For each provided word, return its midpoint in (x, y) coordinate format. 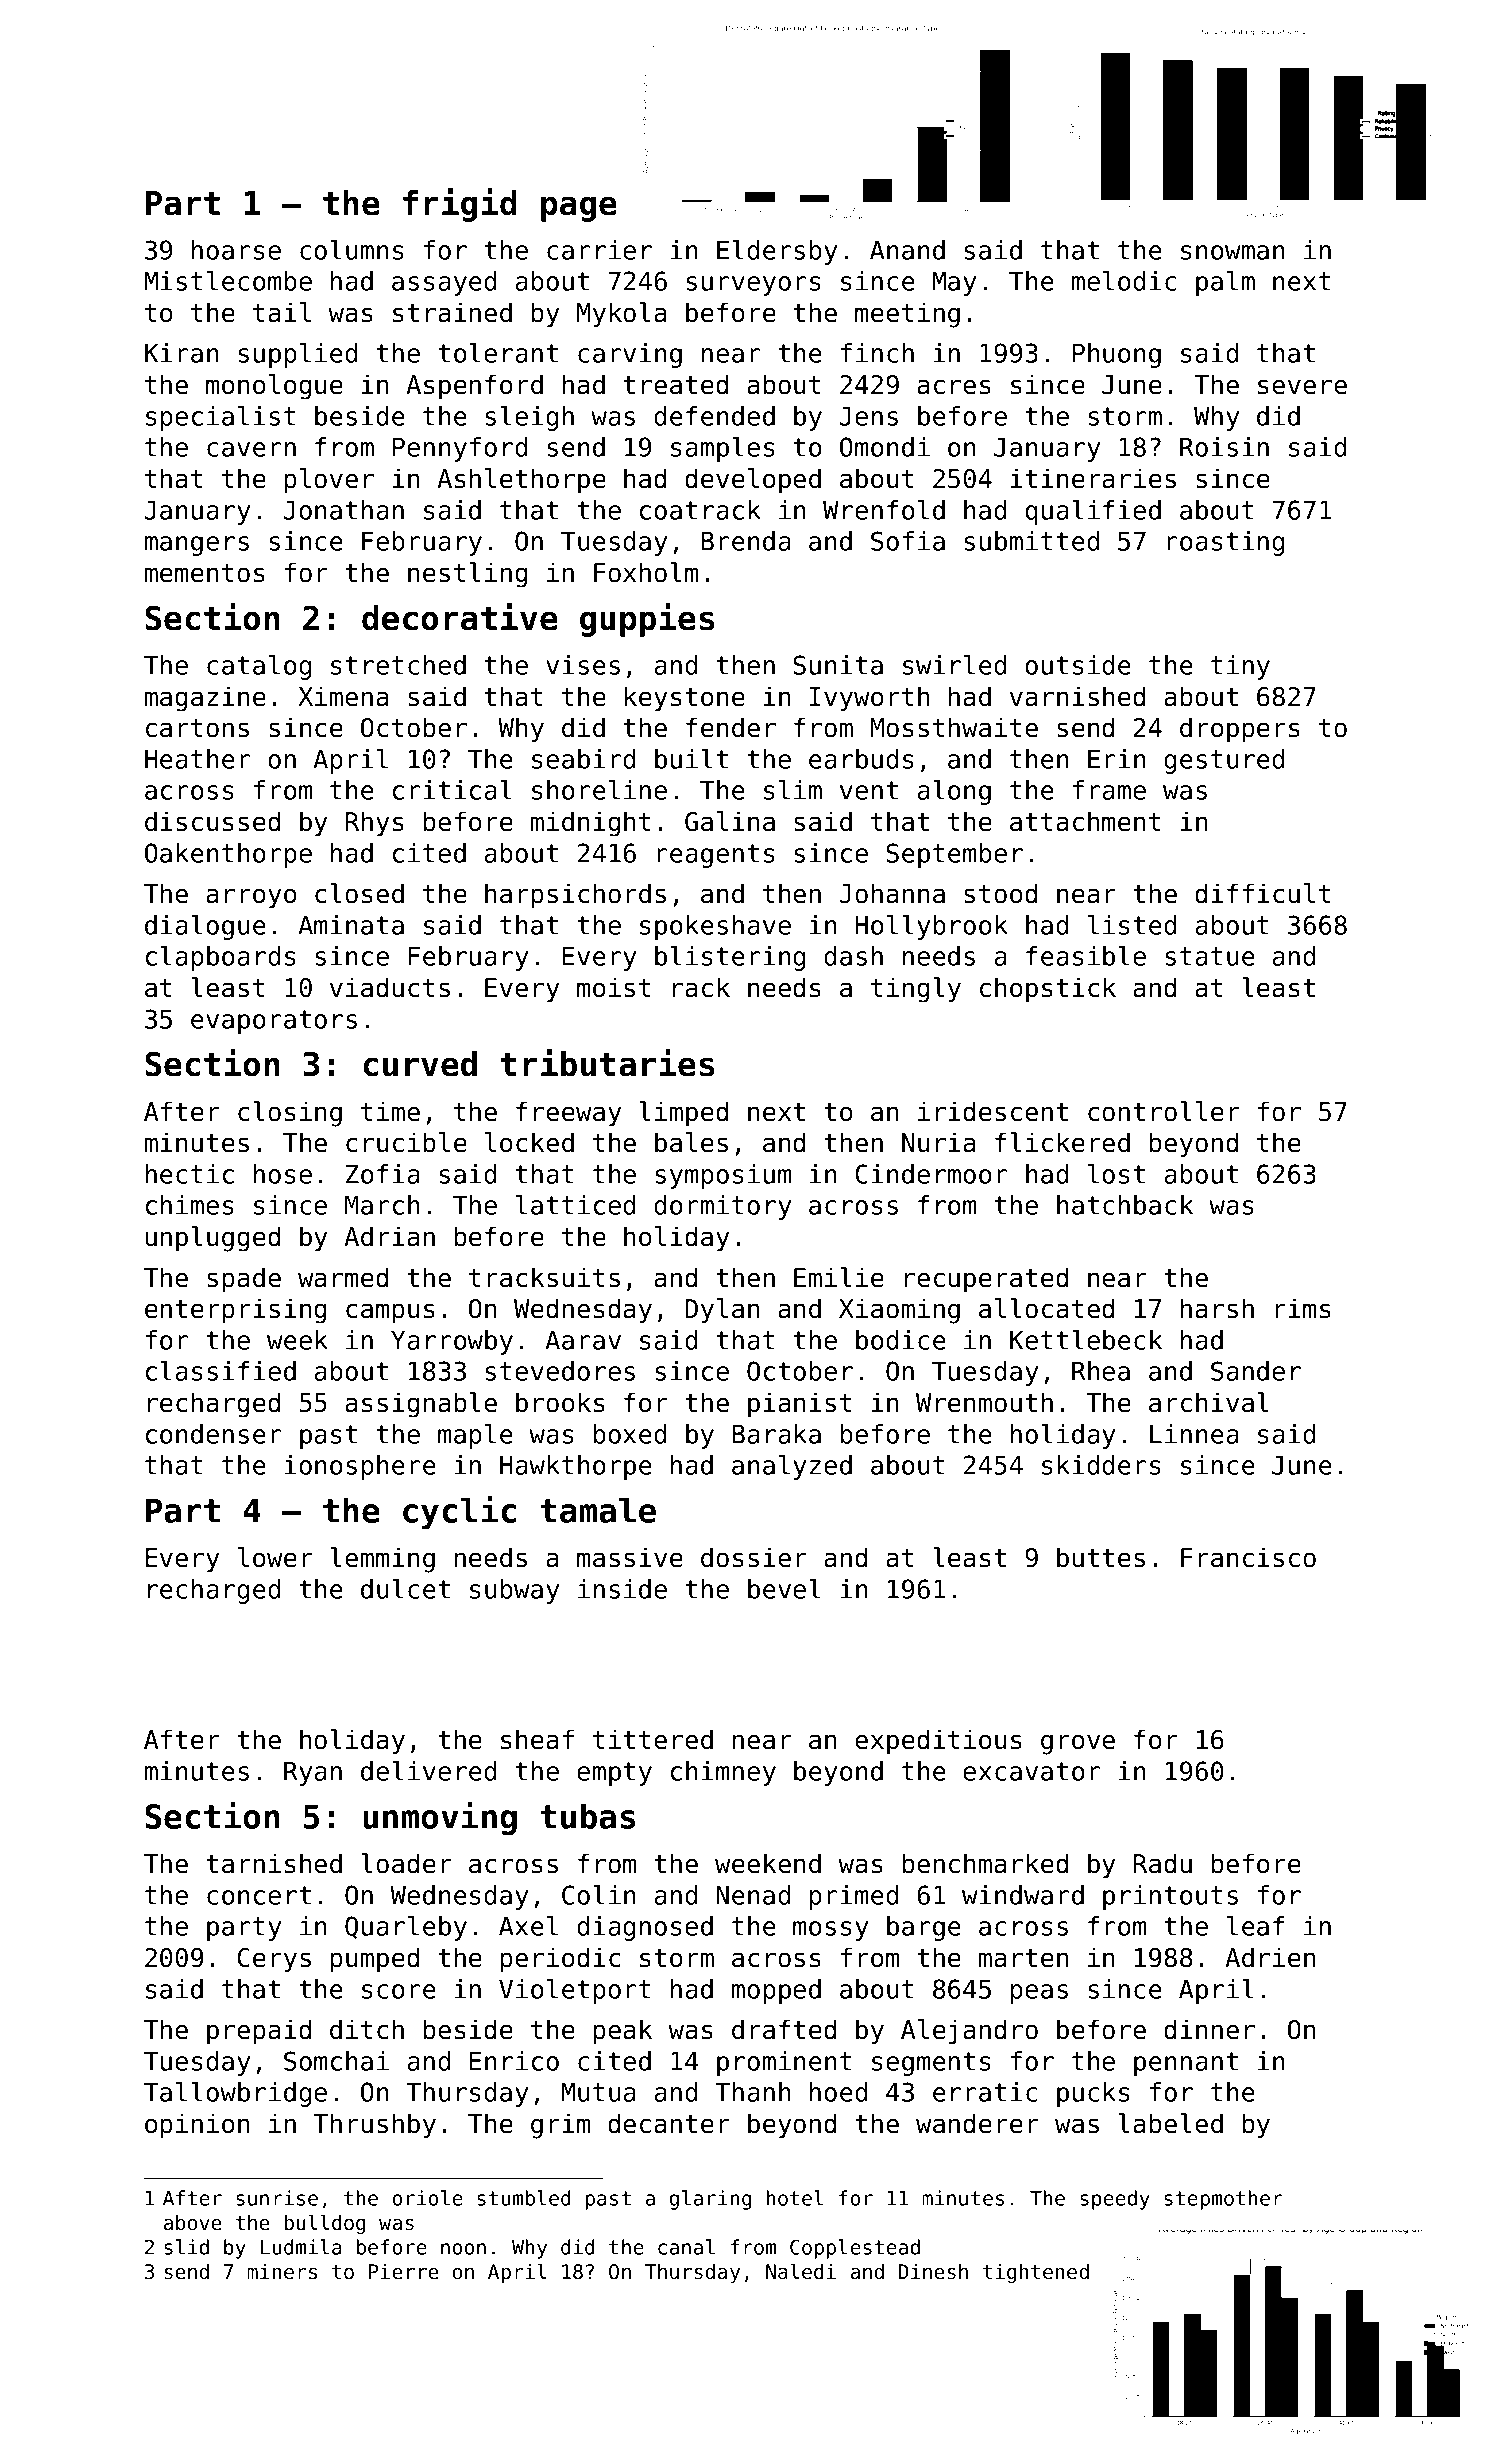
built (691, 759)
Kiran (181, 353)
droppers (1240, 730)
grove (1078, 1744)
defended (714, 416)
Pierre (404, 2272)
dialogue (205, 927)
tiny (1240, 667)
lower (275, 1557)
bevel (784, 1589)
